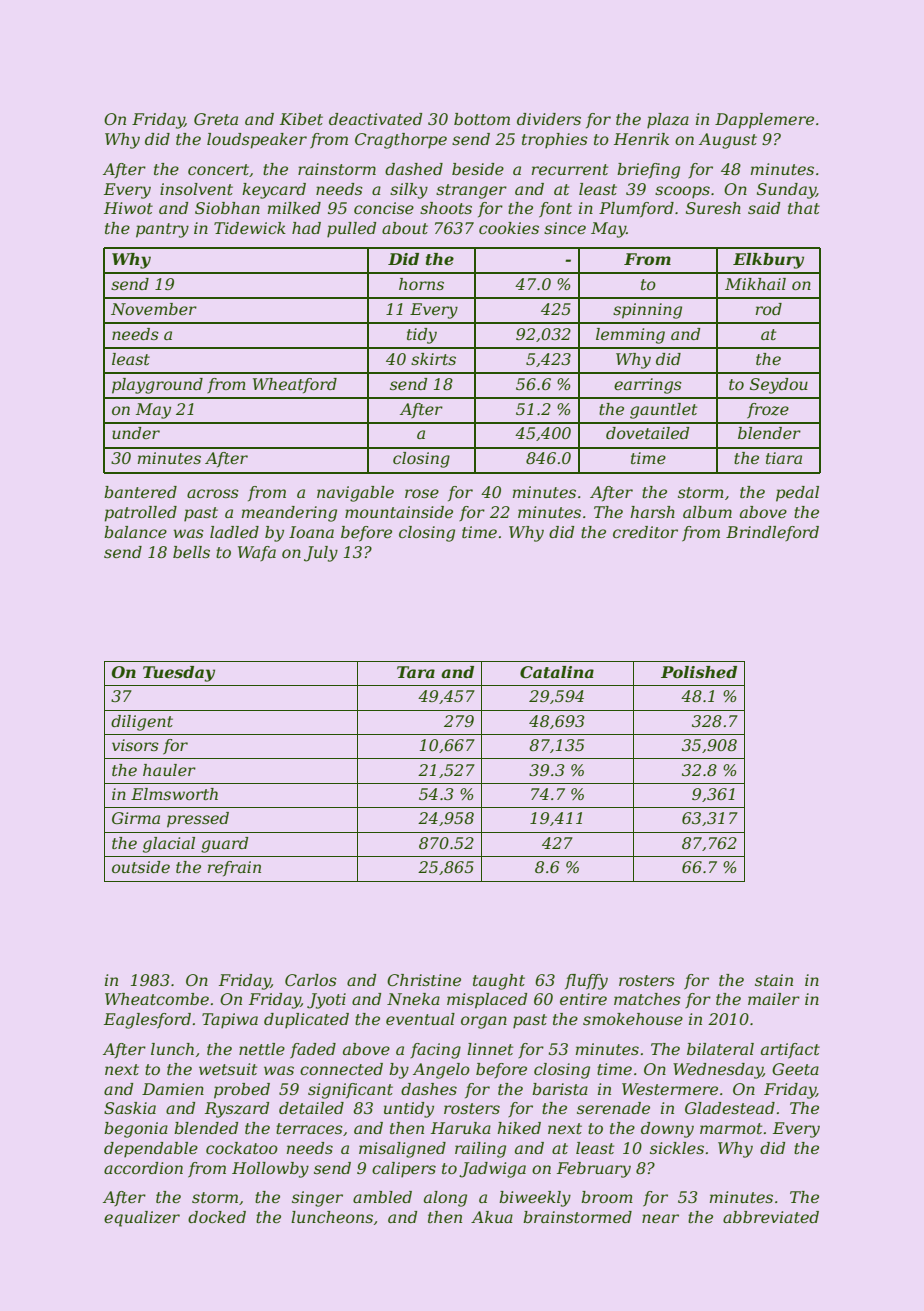 The width and height of the page is (924, 1311). I want to click on skirts, so click(433, 359).
